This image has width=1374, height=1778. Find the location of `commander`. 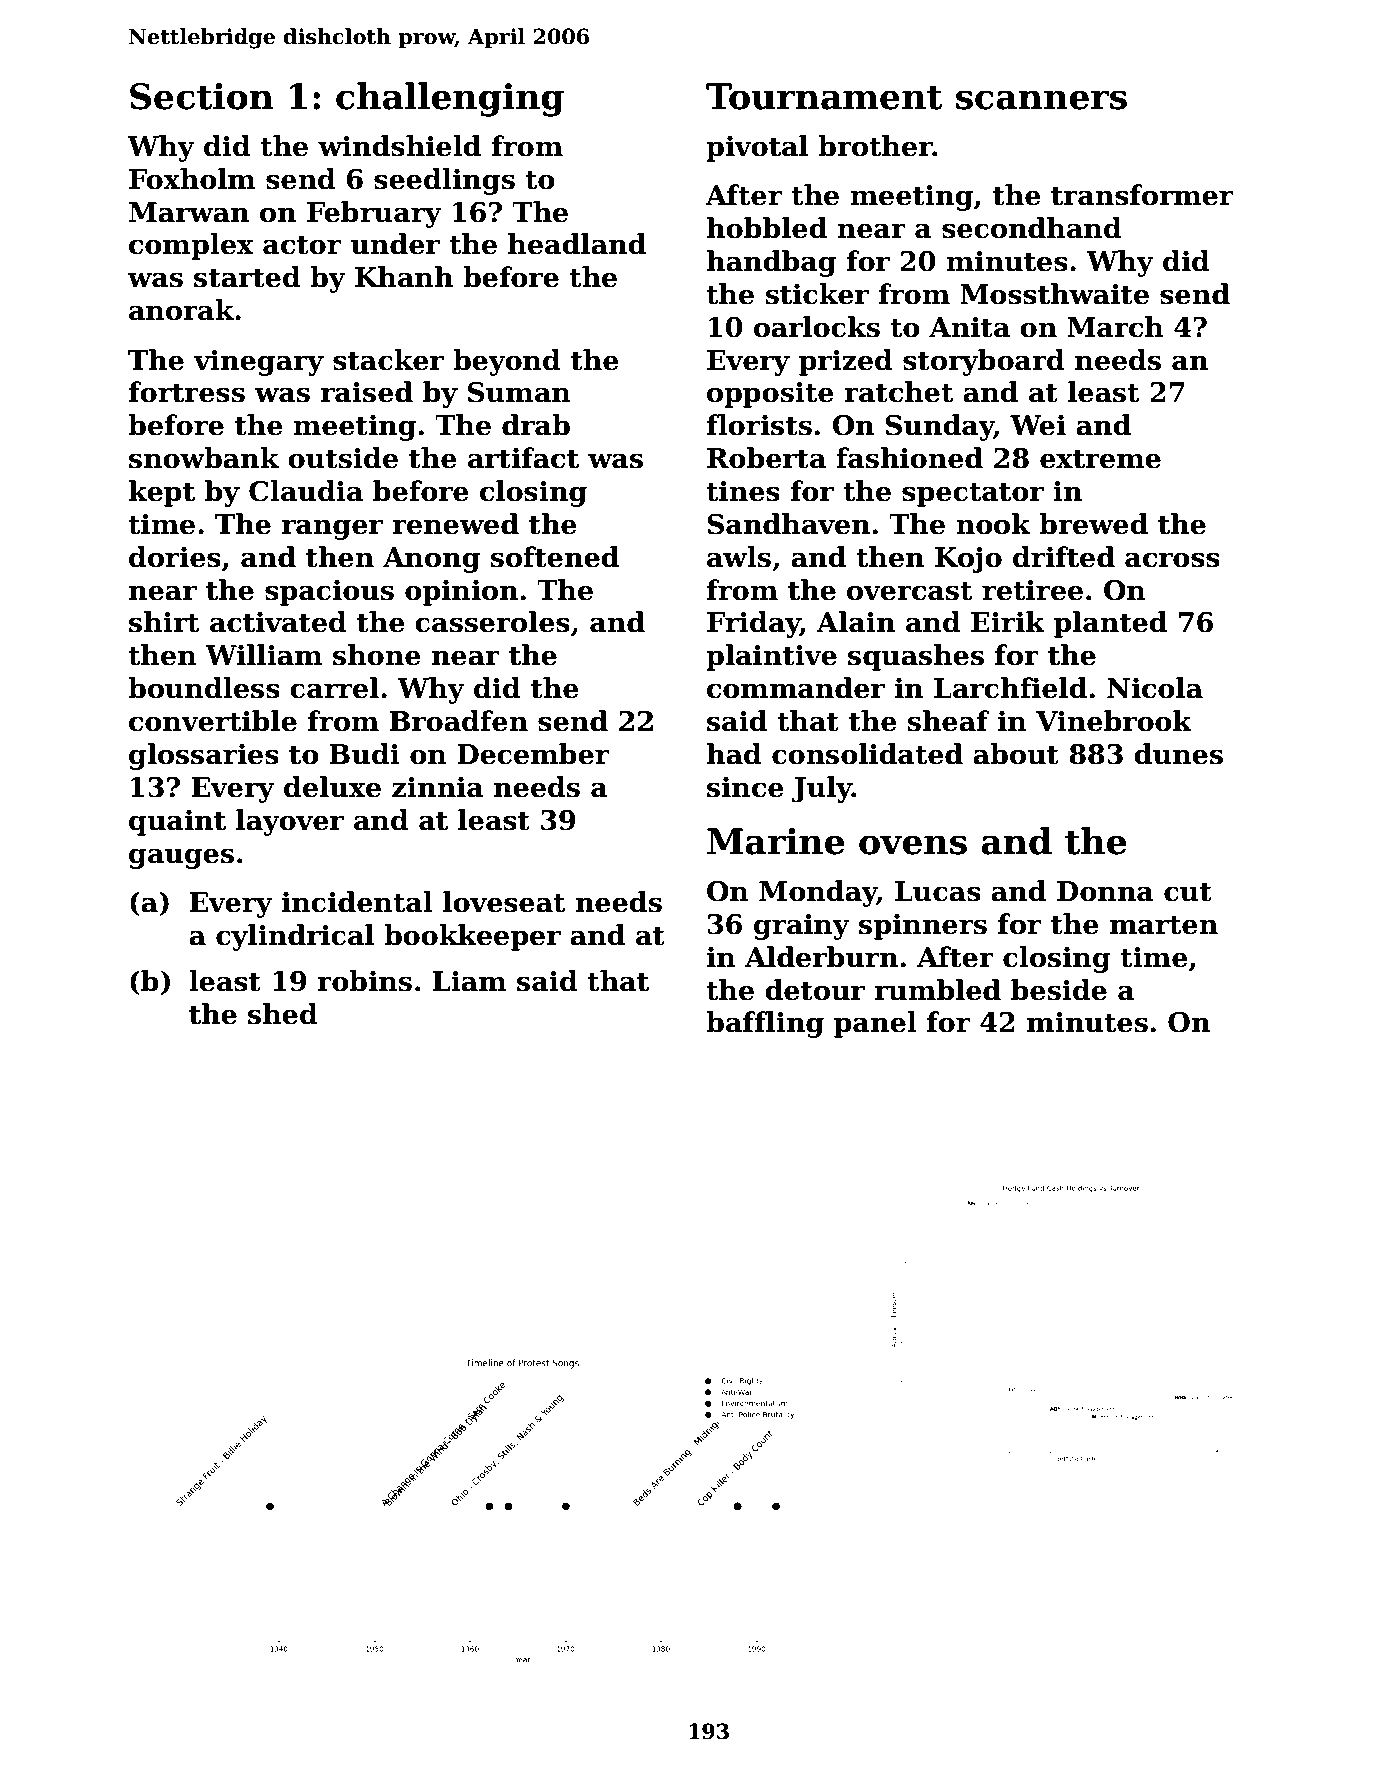

commander is located at coordinates (796, 688).
